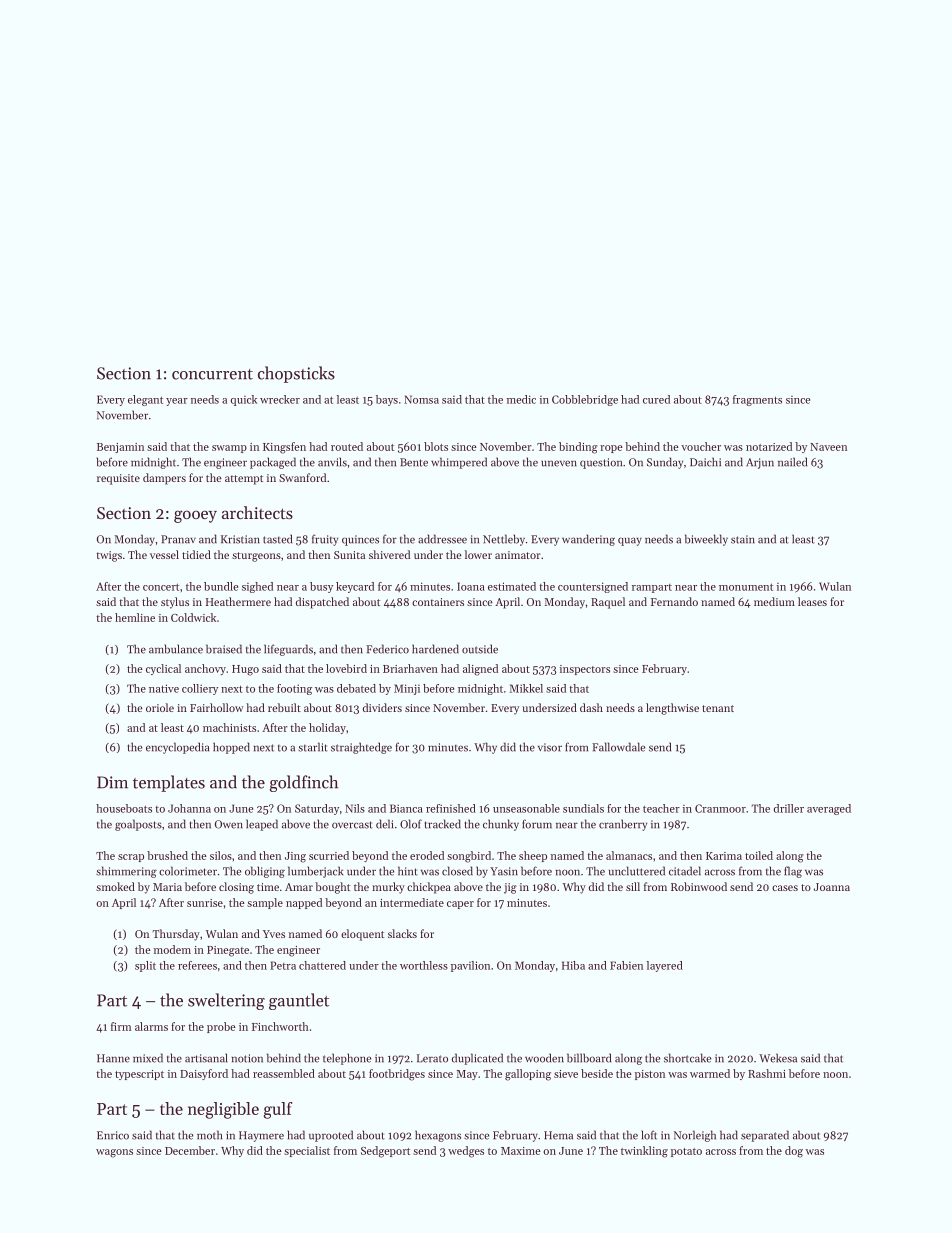  I want to click on layered, so click(665, 966).
